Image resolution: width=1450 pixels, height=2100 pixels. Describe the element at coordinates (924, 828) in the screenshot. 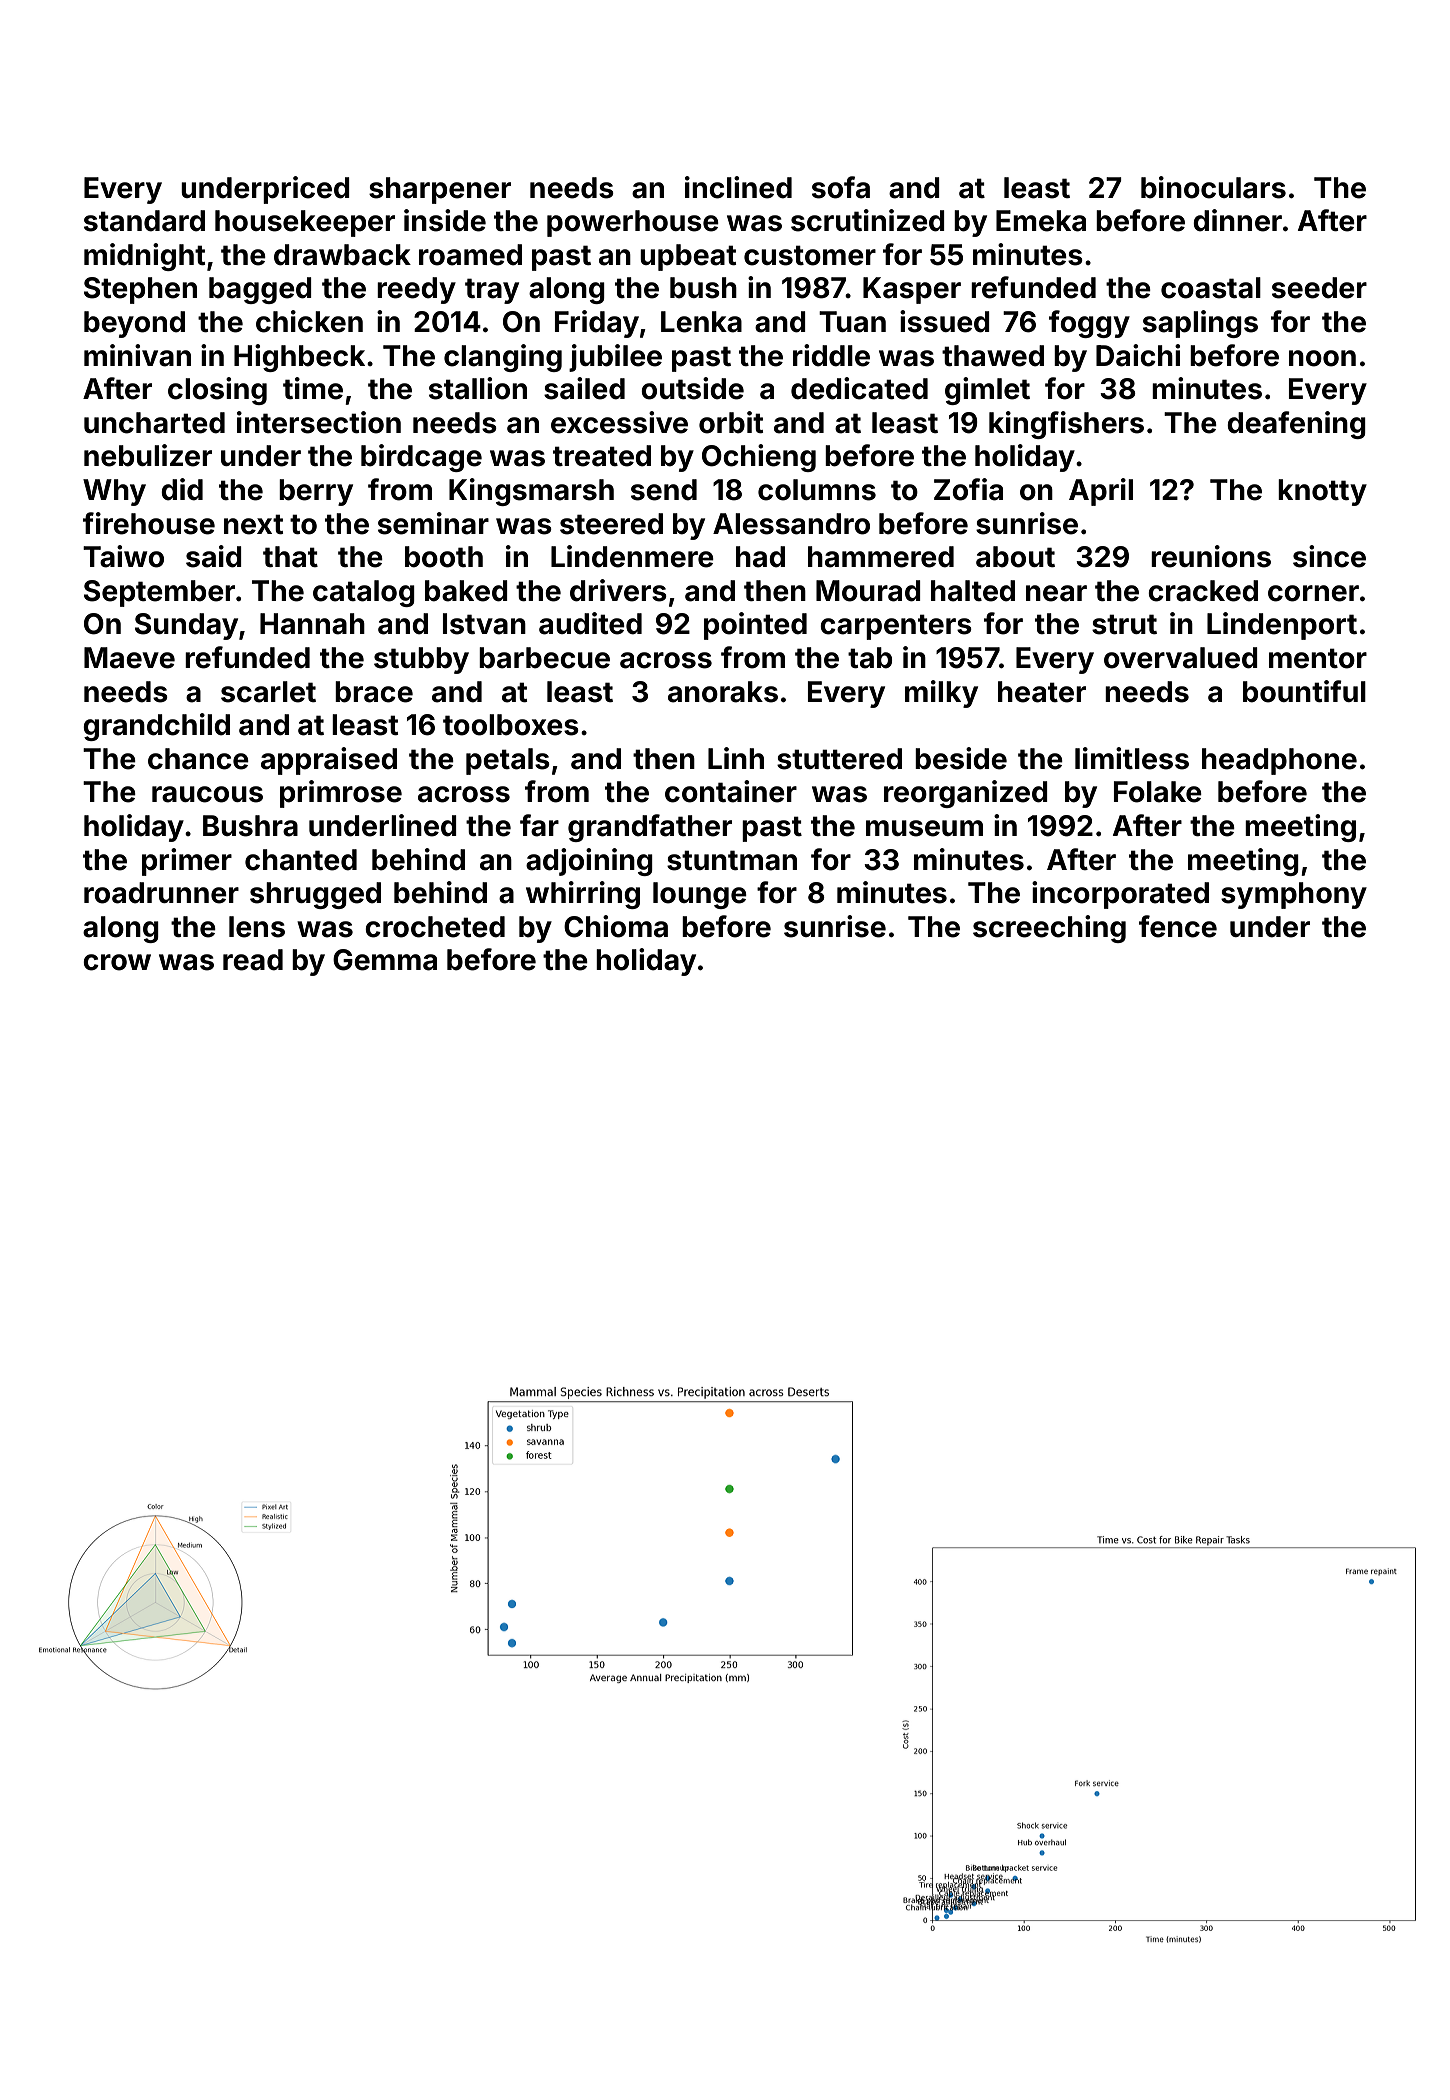

I see `museum` at that location.
